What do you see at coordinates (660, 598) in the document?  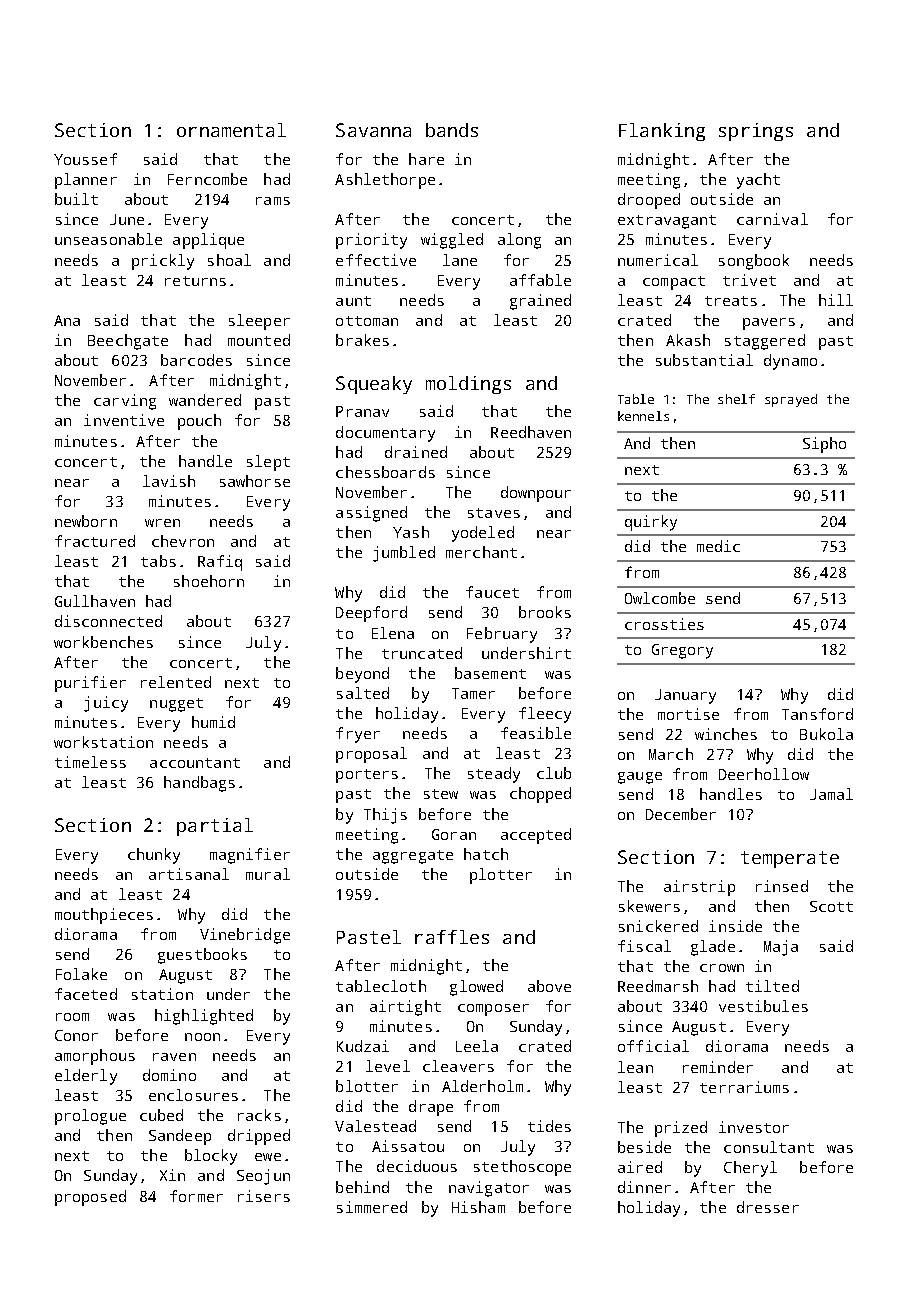 I see `Owlcombe` at bounding box center [660, 598].
